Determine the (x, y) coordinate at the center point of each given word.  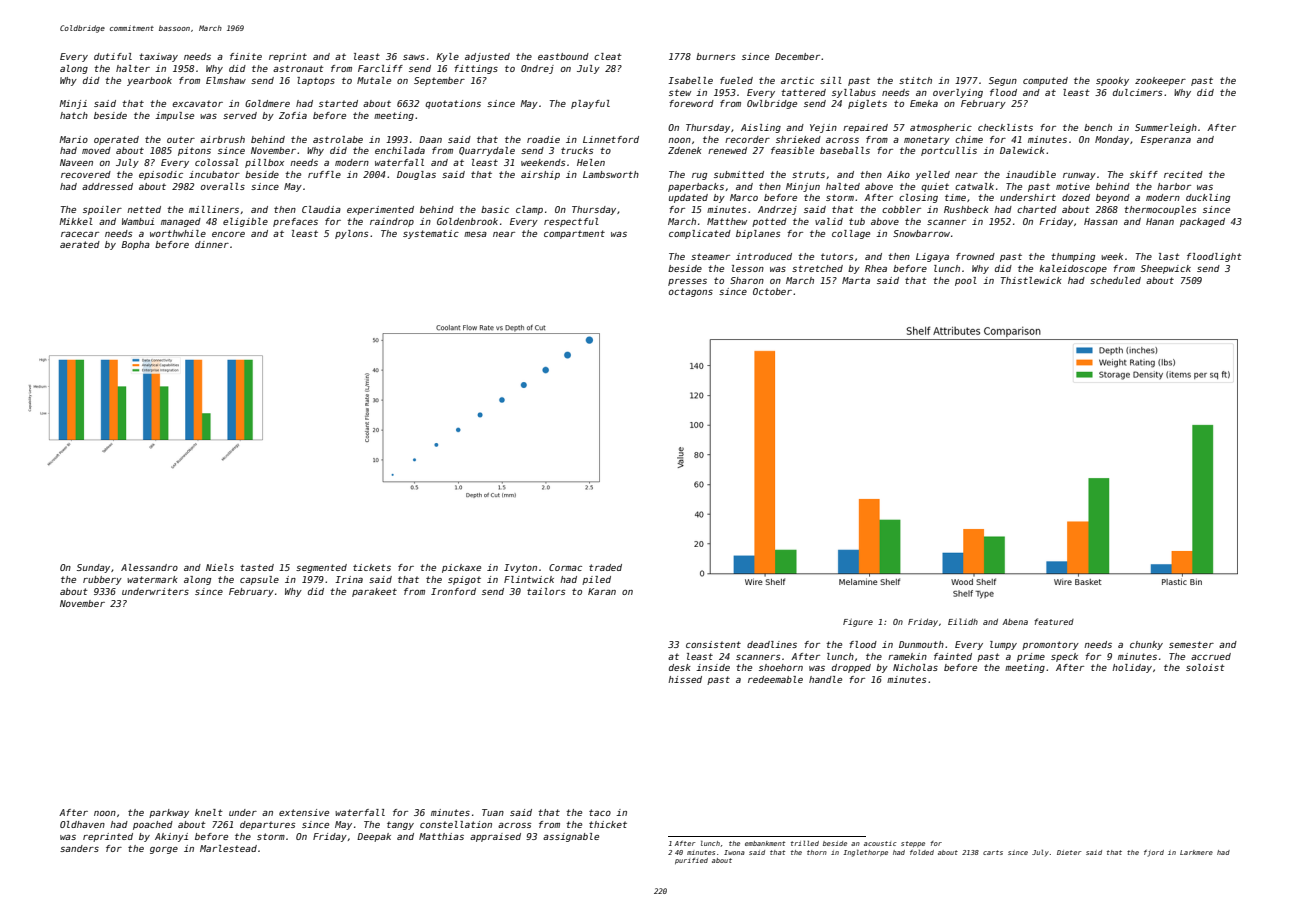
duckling (1208, 198)
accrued (1211, 656)
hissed (685, 679)
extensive (304, 812)
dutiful (113, 56)
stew (680, 92)
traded (605, 567)
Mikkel (76, 221)
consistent (713, 644)
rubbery (102, 580)
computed (1045, 81)
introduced (764, 256)
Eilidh (963, 621)
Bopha (136, 245)
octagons (691, 292)
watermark (152, 579)
